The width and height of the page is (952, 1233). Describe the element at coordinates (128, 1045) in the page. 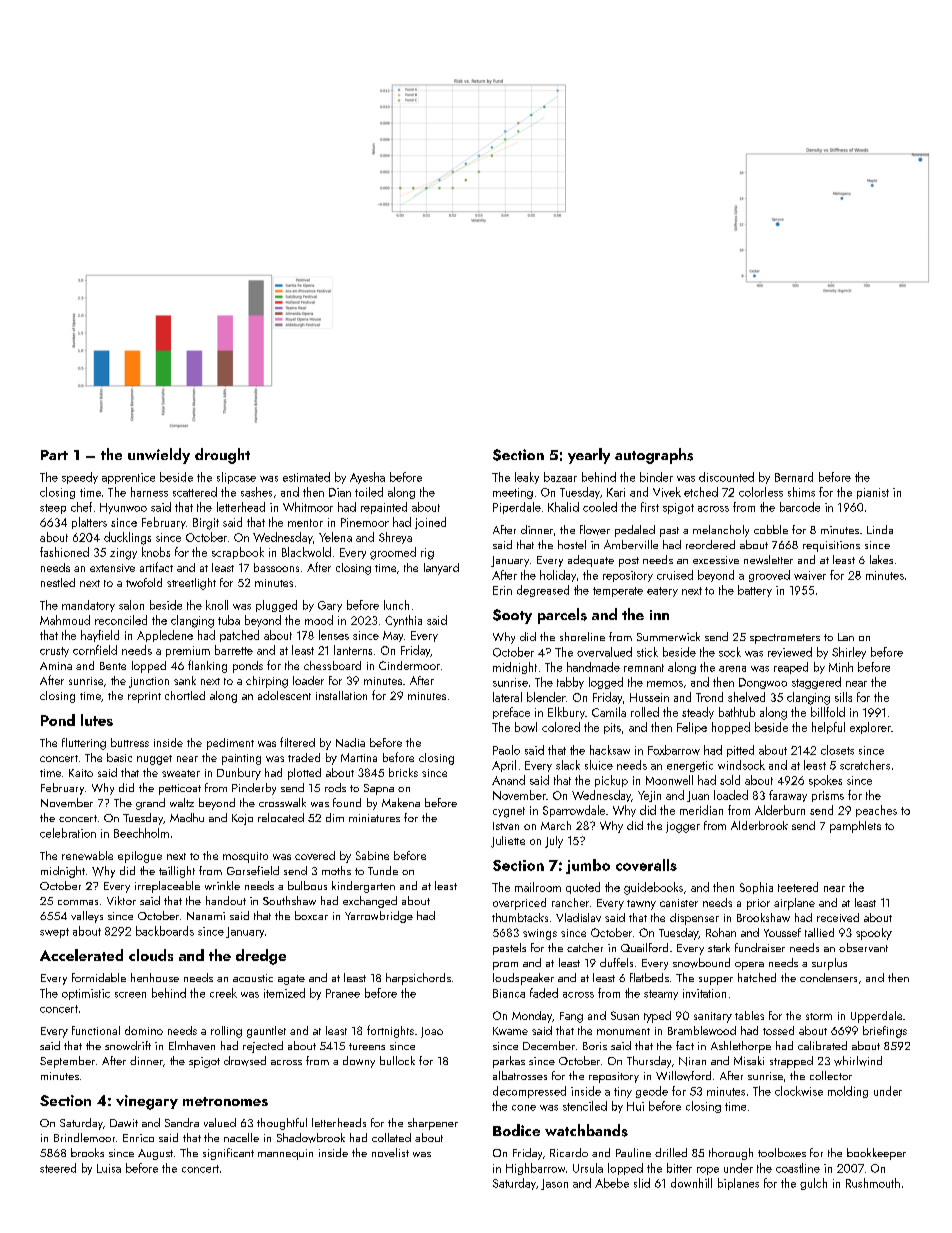

I see `snowdrift` at that location.
